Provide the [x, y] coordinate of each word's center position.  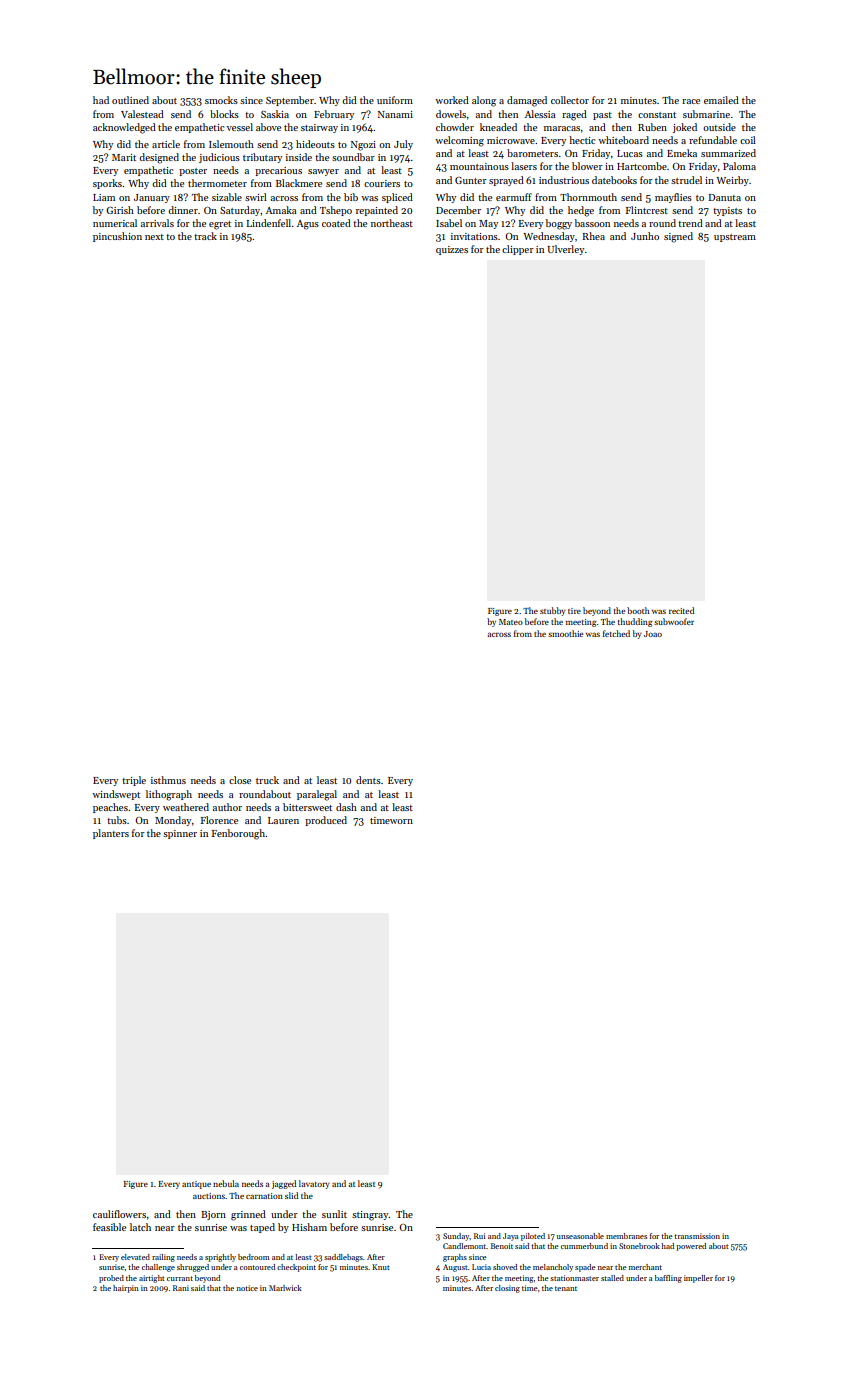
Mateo [511, 622]
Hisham [309, 1227]
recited [681, 610]
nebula [226, 1183]
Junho [645, 236]
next [154, 237]
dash [346, 807]
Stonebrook [639, 1246]
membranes [626, 1236]
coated [336, 223]
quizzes [452, 250]
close [240, 780]
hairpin [126, 1289]
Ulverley [565, 250]
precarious [278, 171]
